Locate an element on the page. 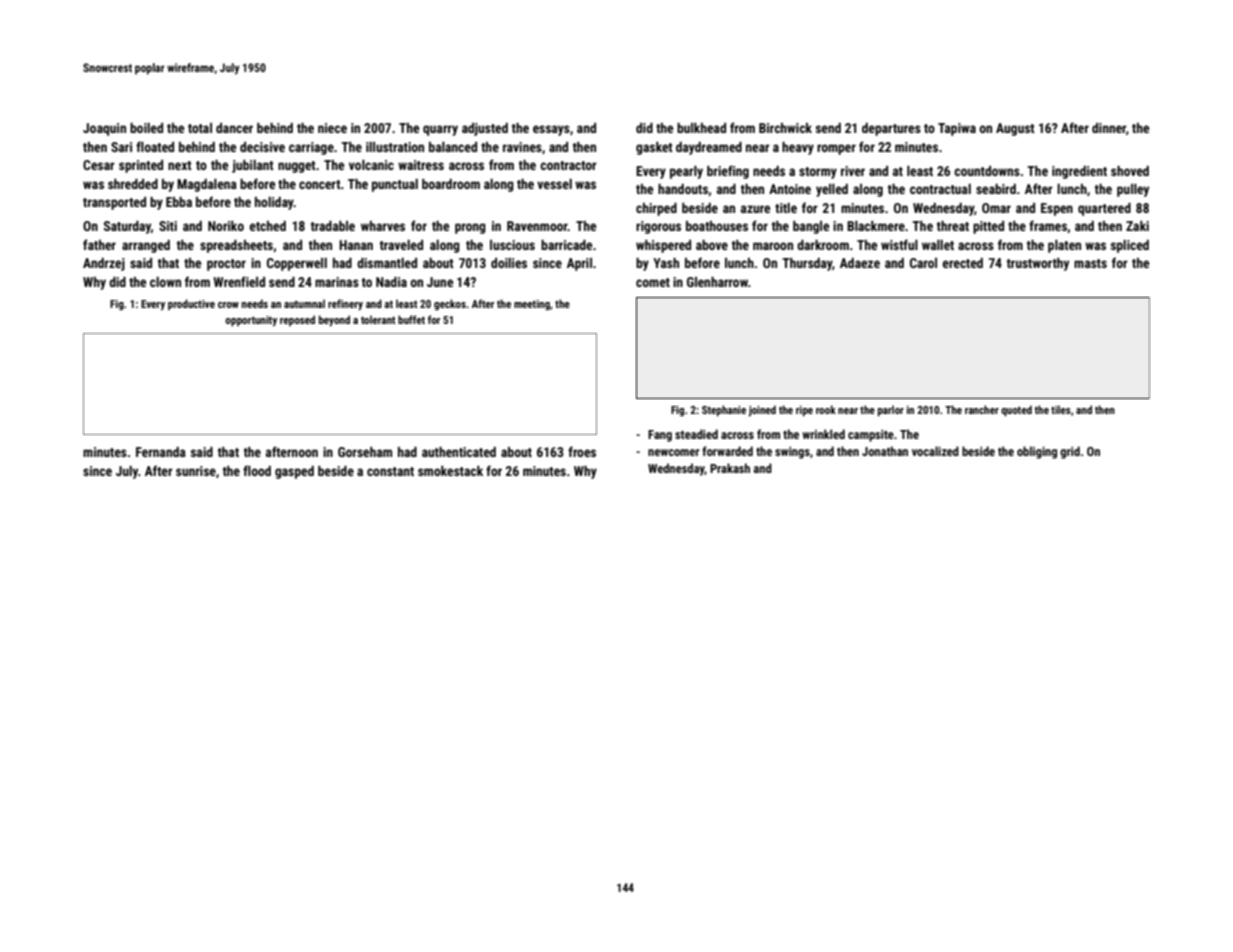 The height and width of the page is (952, 1233). Andrzej is located at coordinates (104, 264).
